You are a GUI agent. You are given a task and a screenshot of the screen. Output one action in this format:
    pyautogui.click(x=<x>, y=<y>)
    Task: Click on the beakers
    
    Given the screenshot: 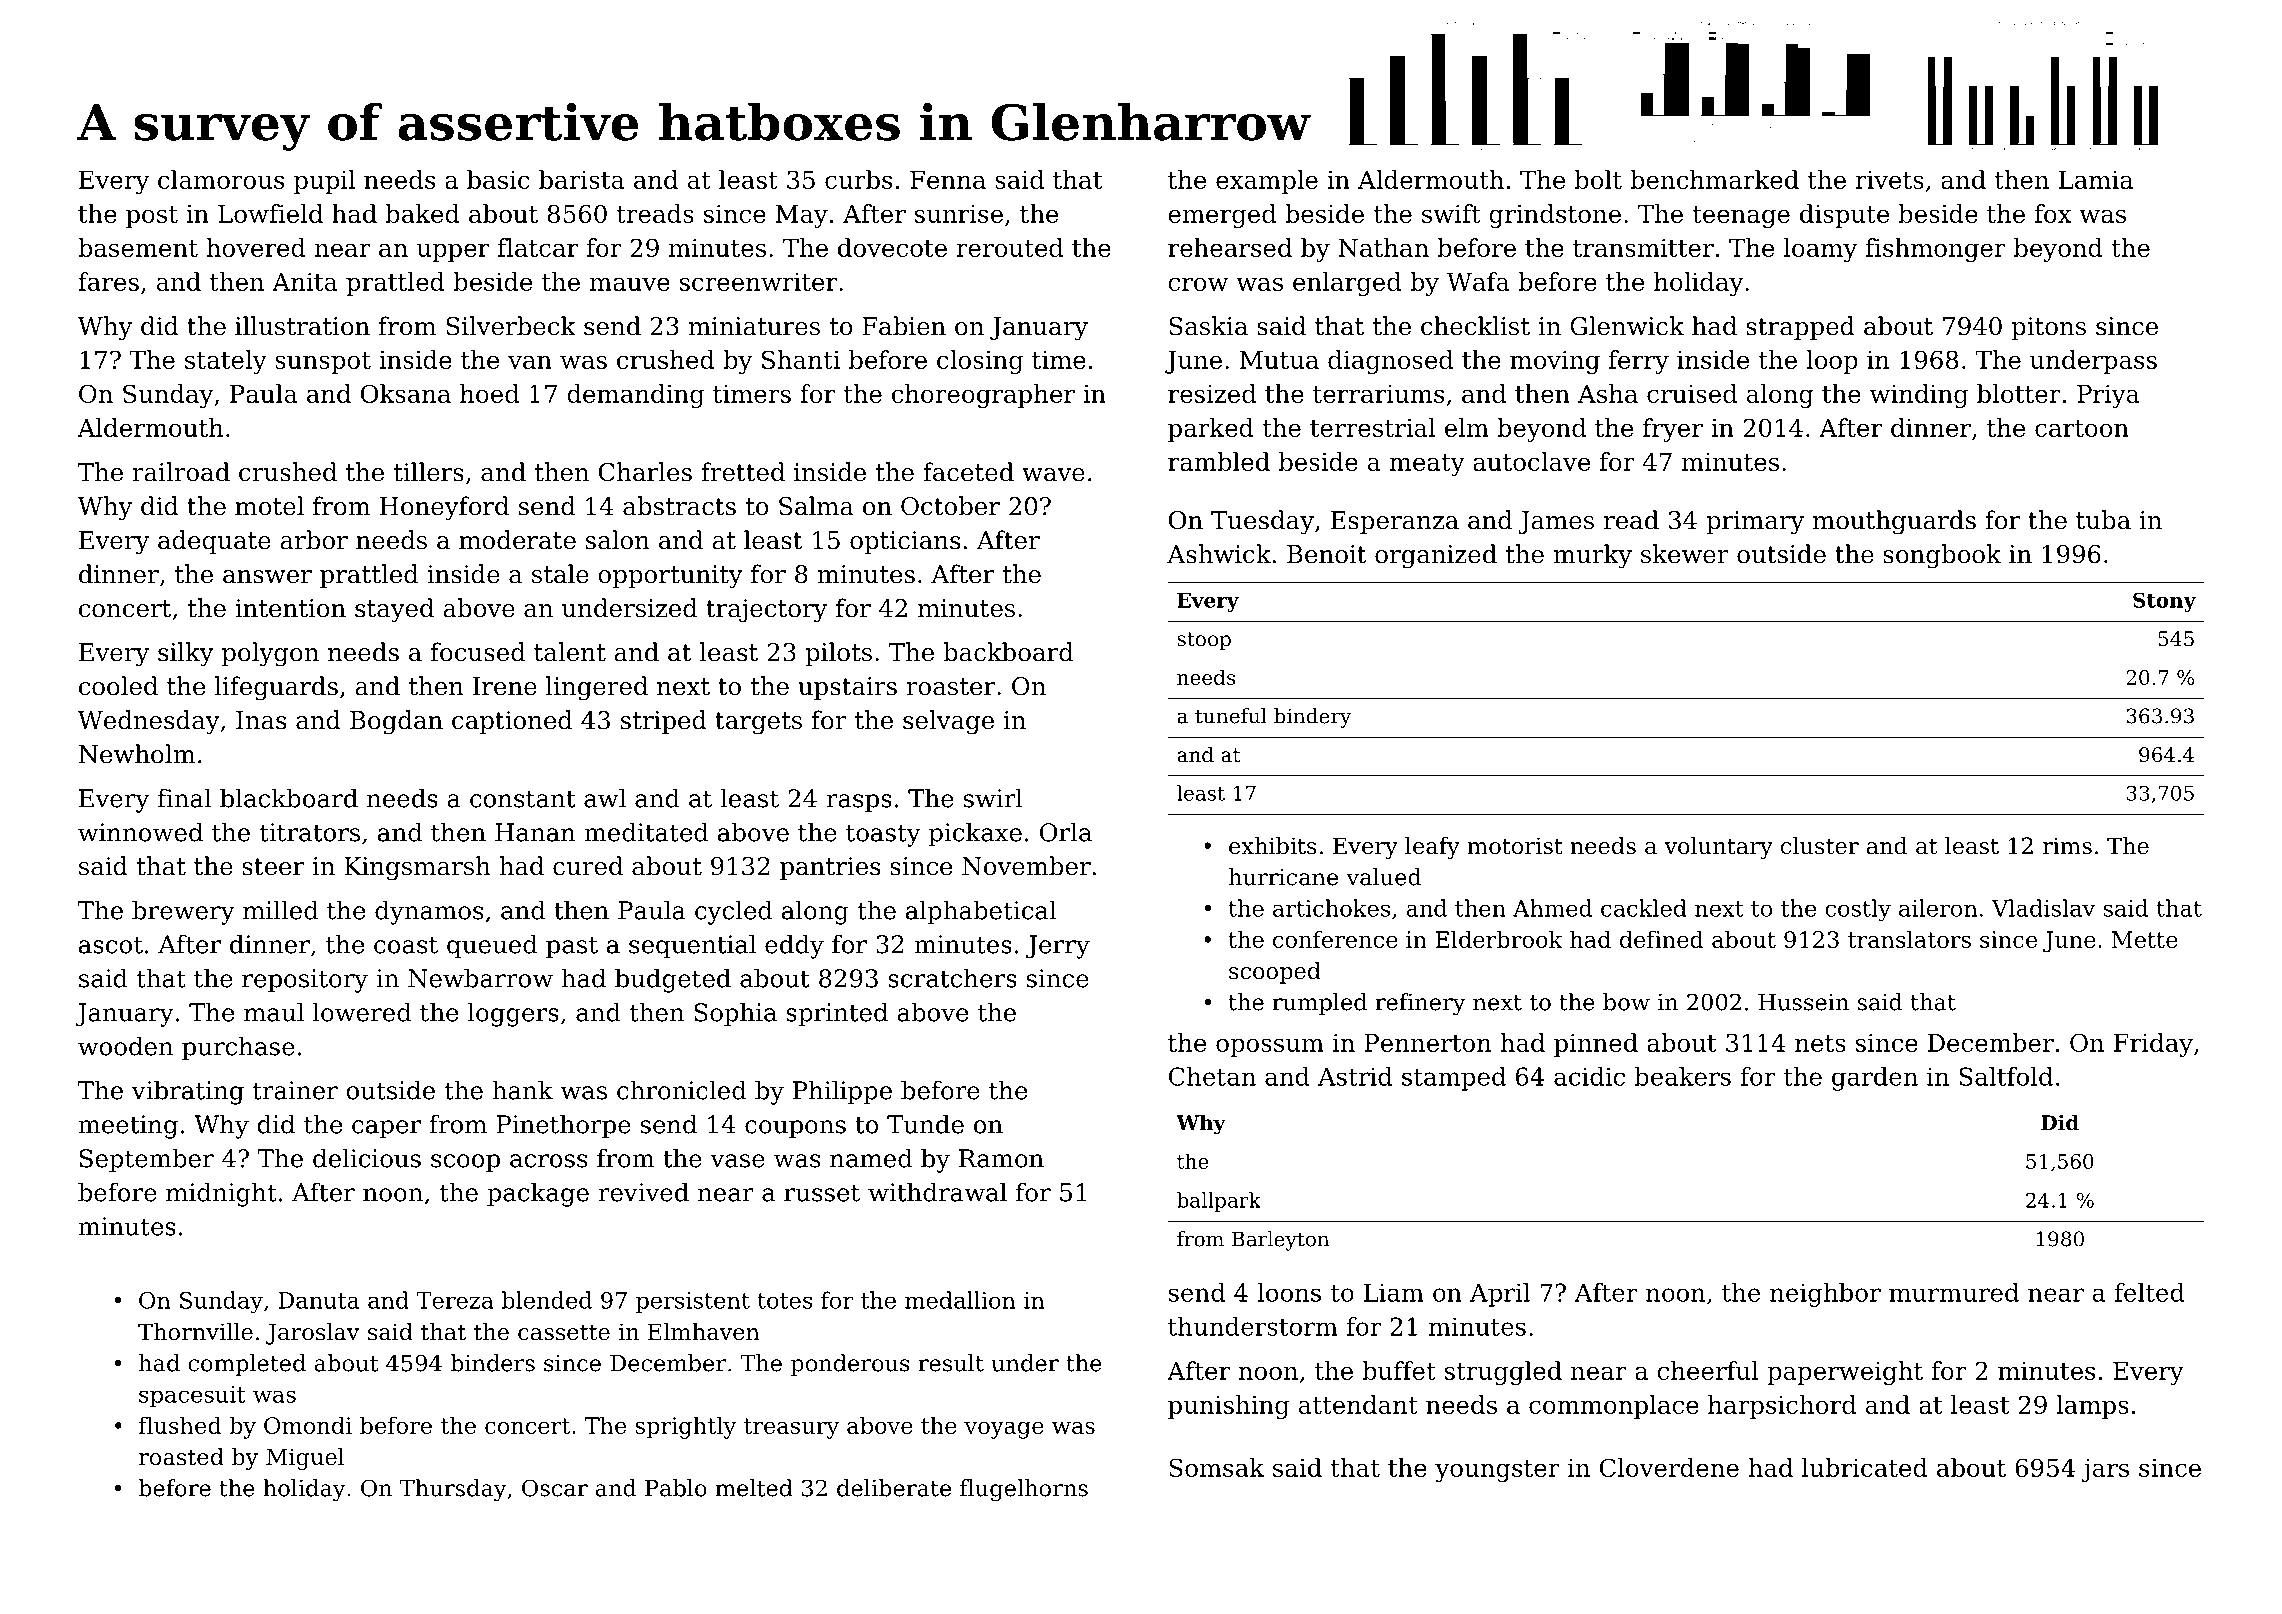 What is the action you would take?
    pyautogui.click(x=1682, y=1076)
